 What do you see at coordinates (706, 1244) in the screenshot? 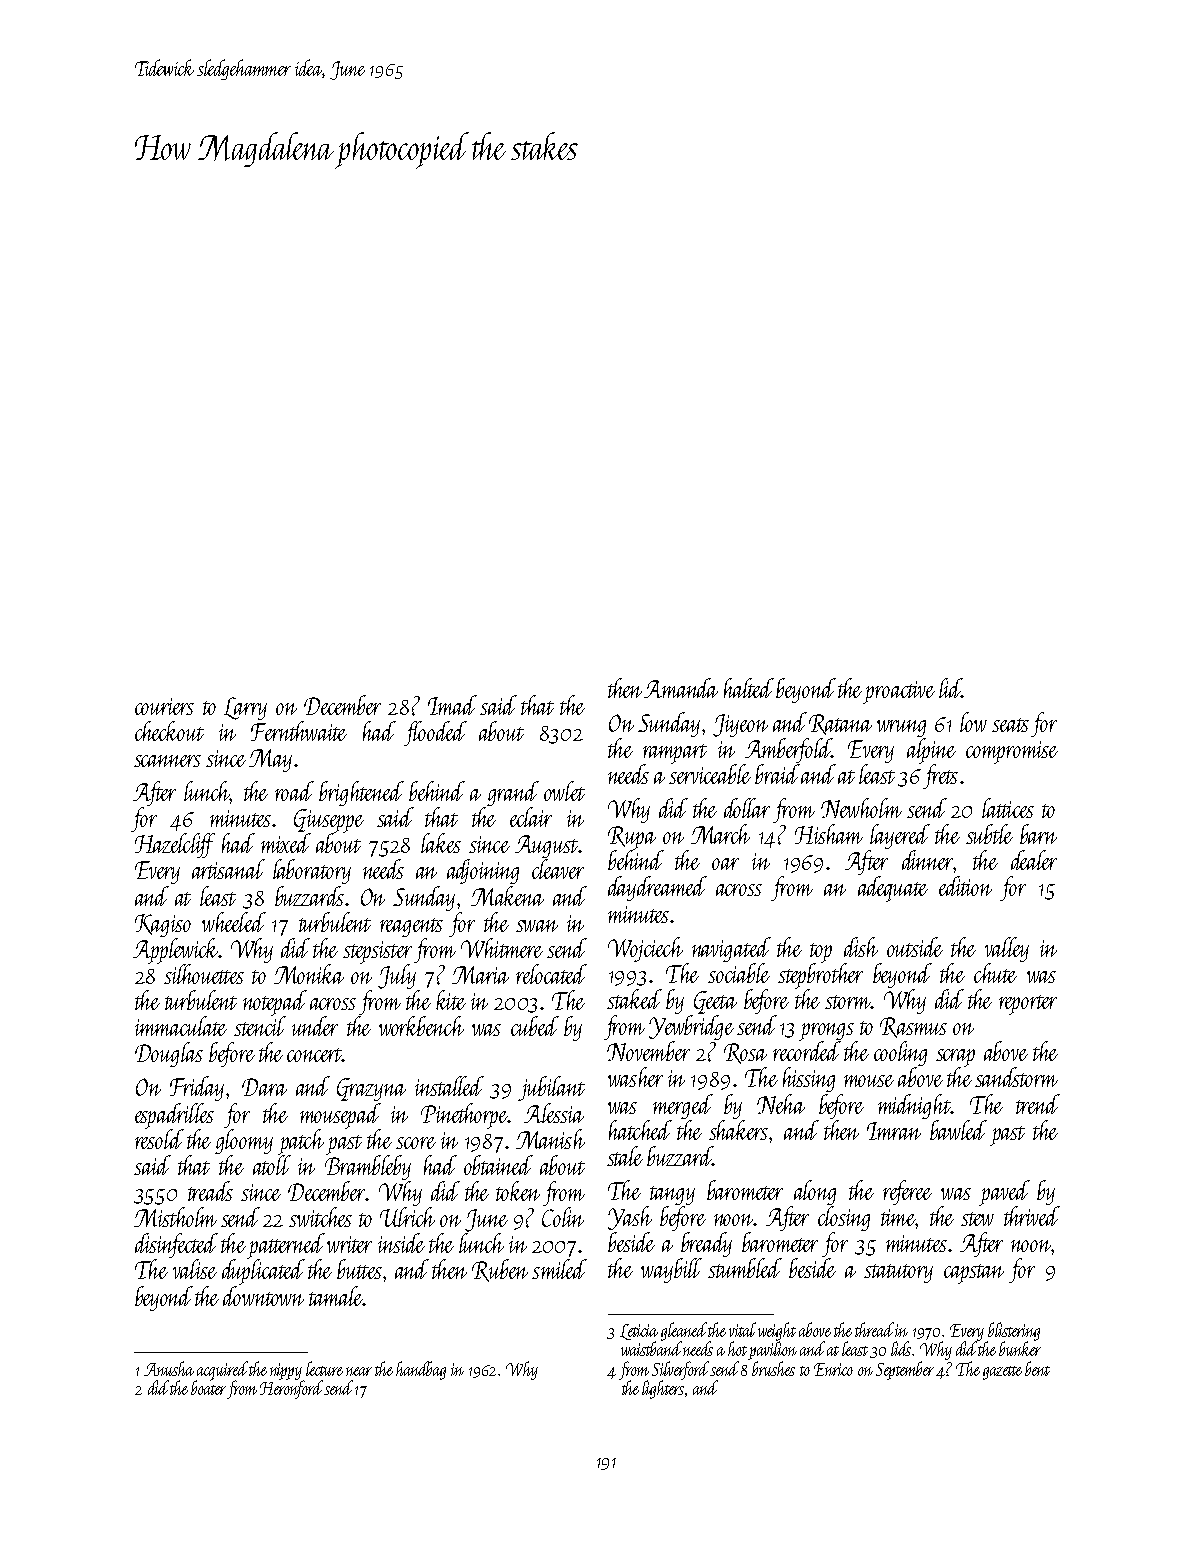
I see `bready` at bounding box center [706, 1244].
